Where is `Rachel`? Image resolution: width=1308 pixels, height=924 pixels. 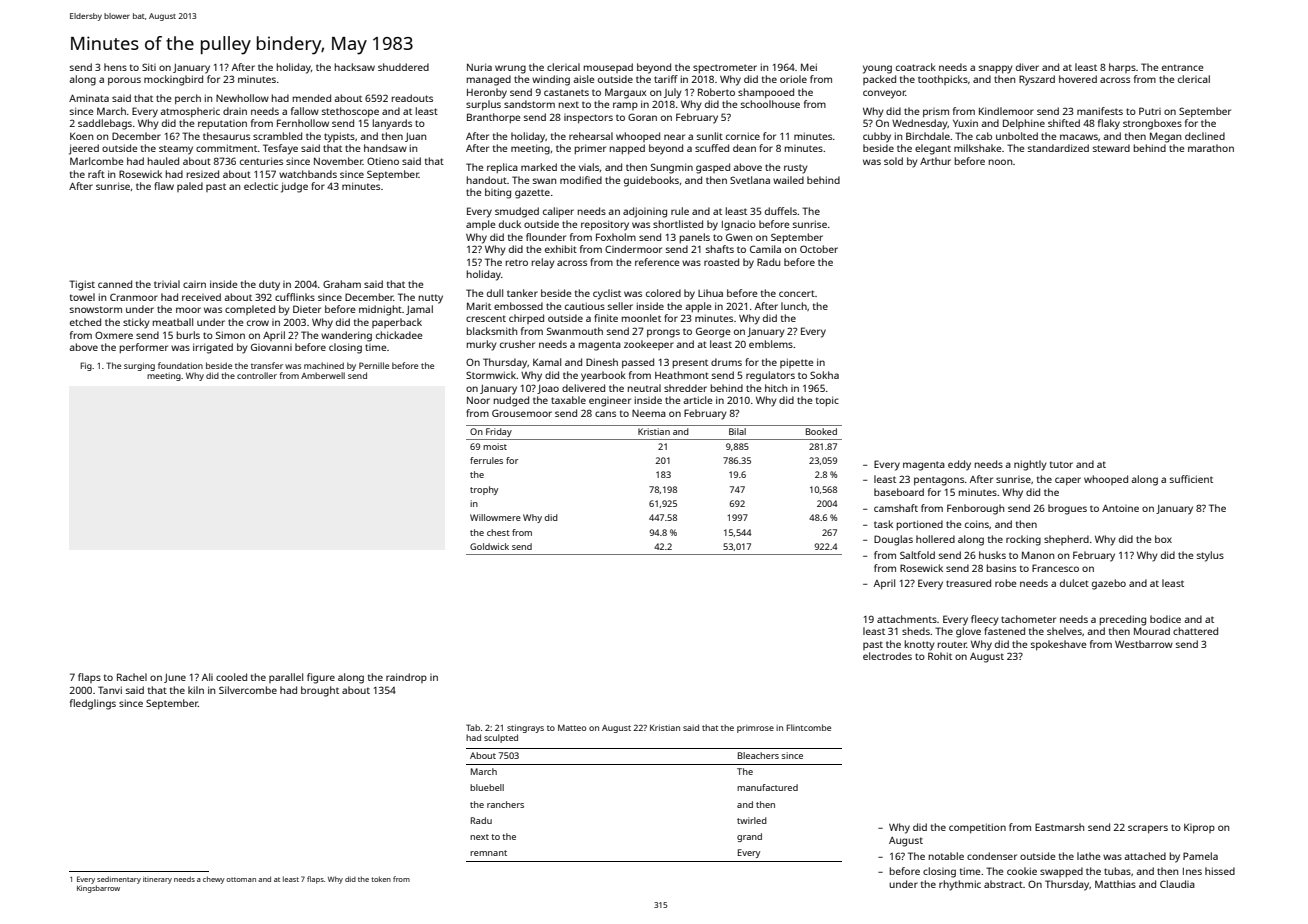
Rachel is located at coordinates (132, 677).
